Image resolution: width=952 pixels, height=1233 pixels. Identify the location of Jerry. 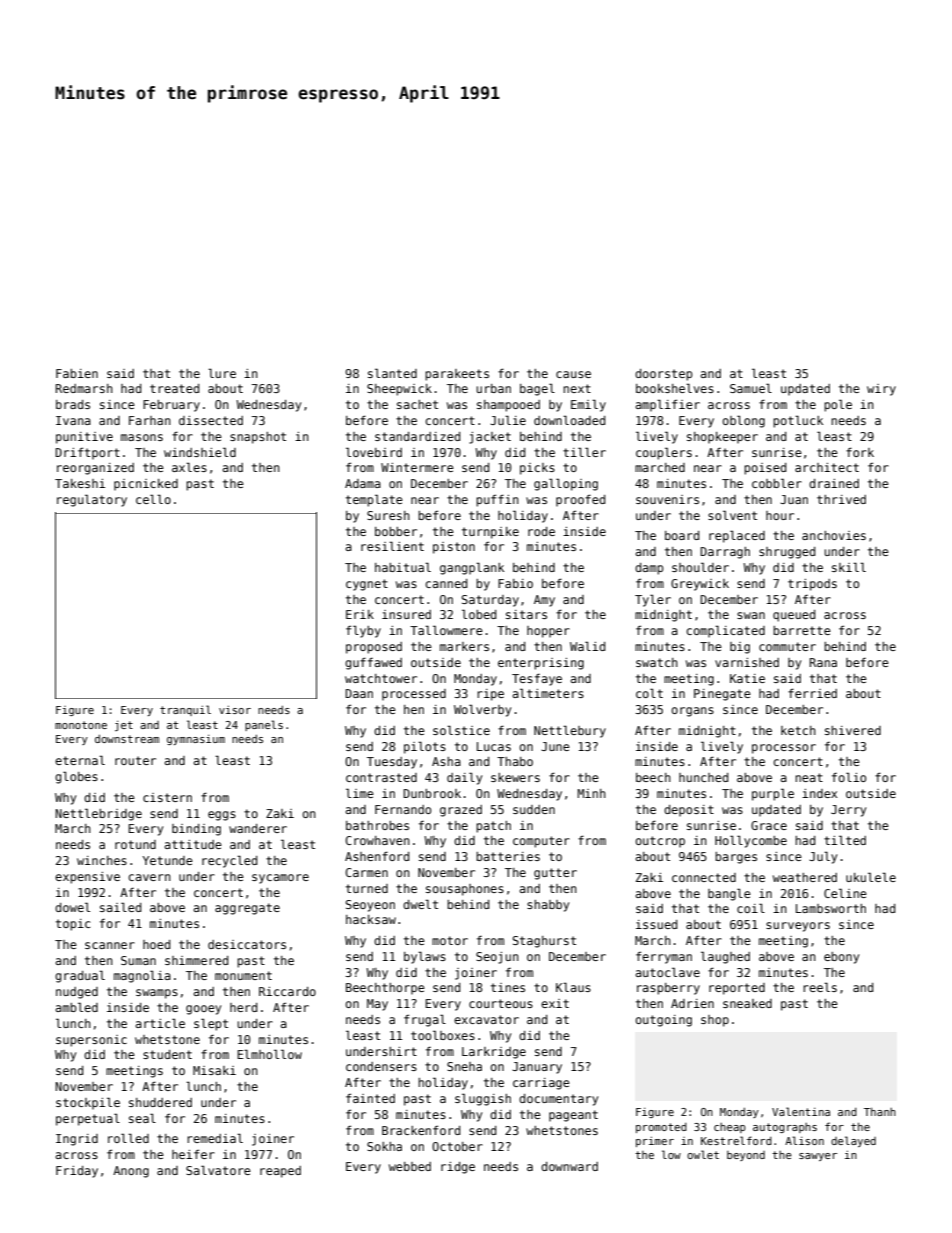
(848, 811).
